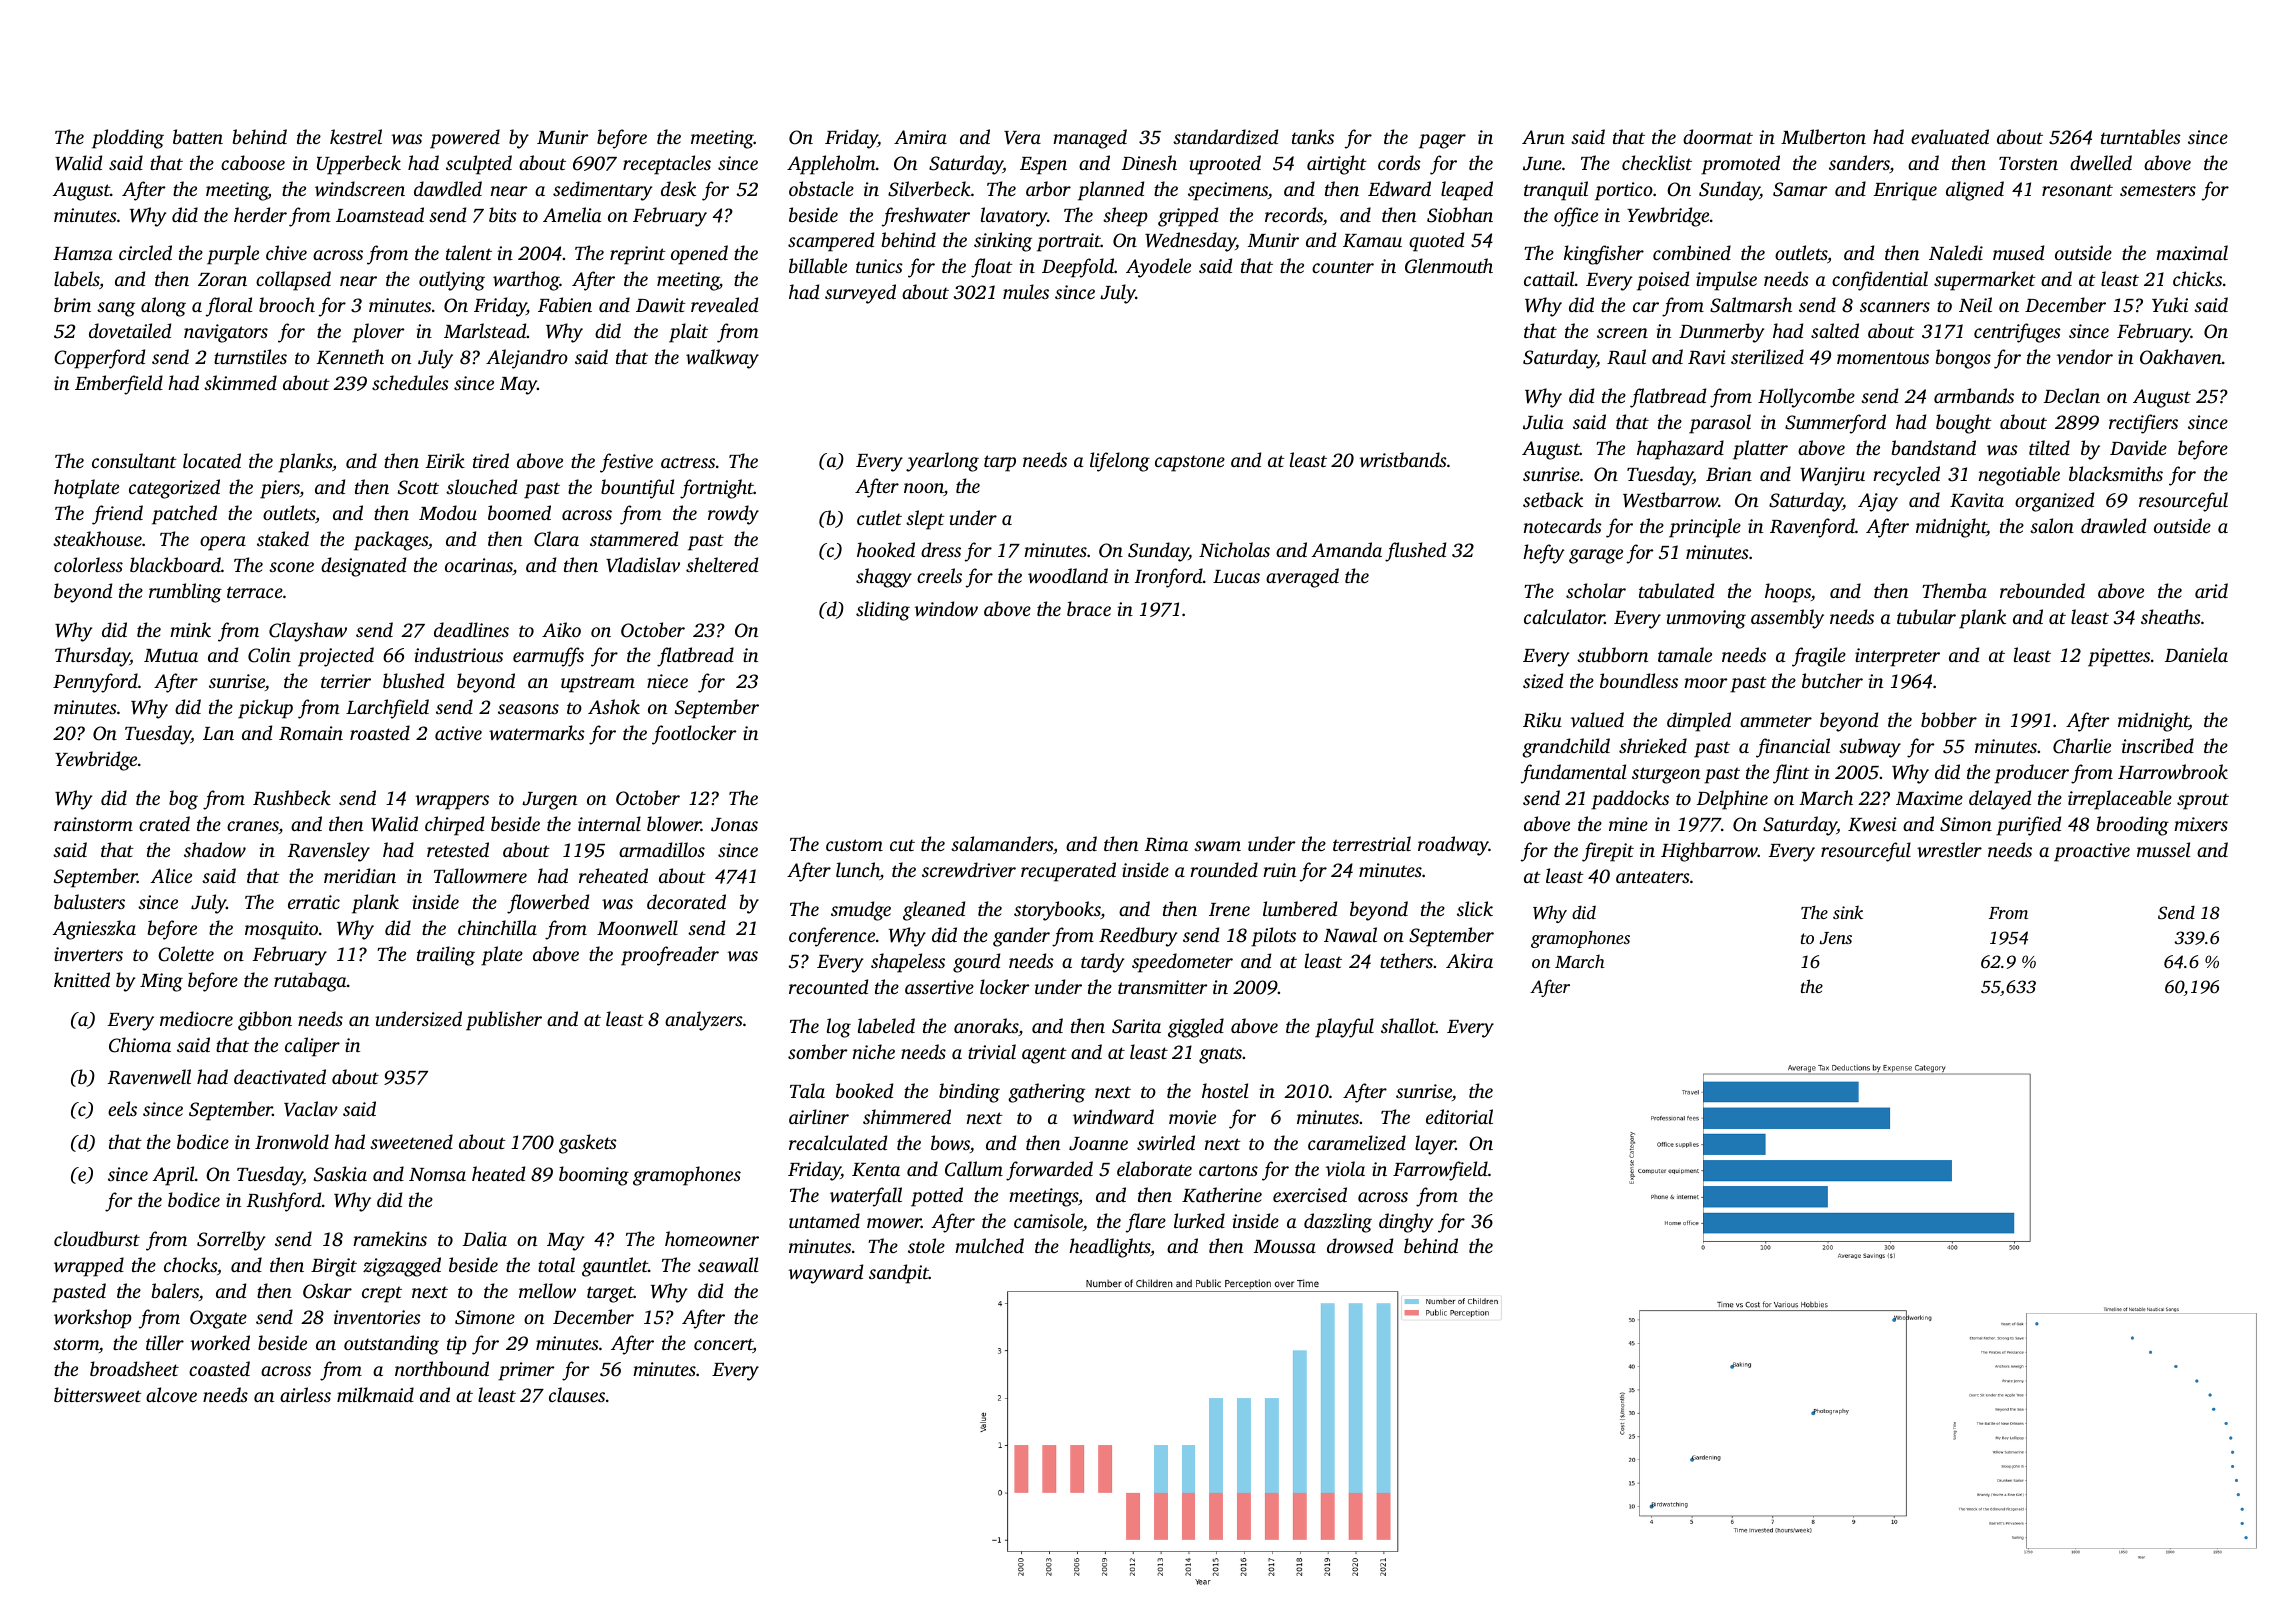 This image has height=1614, width=2282. I want to click on rumbling, so click(185, 593).
